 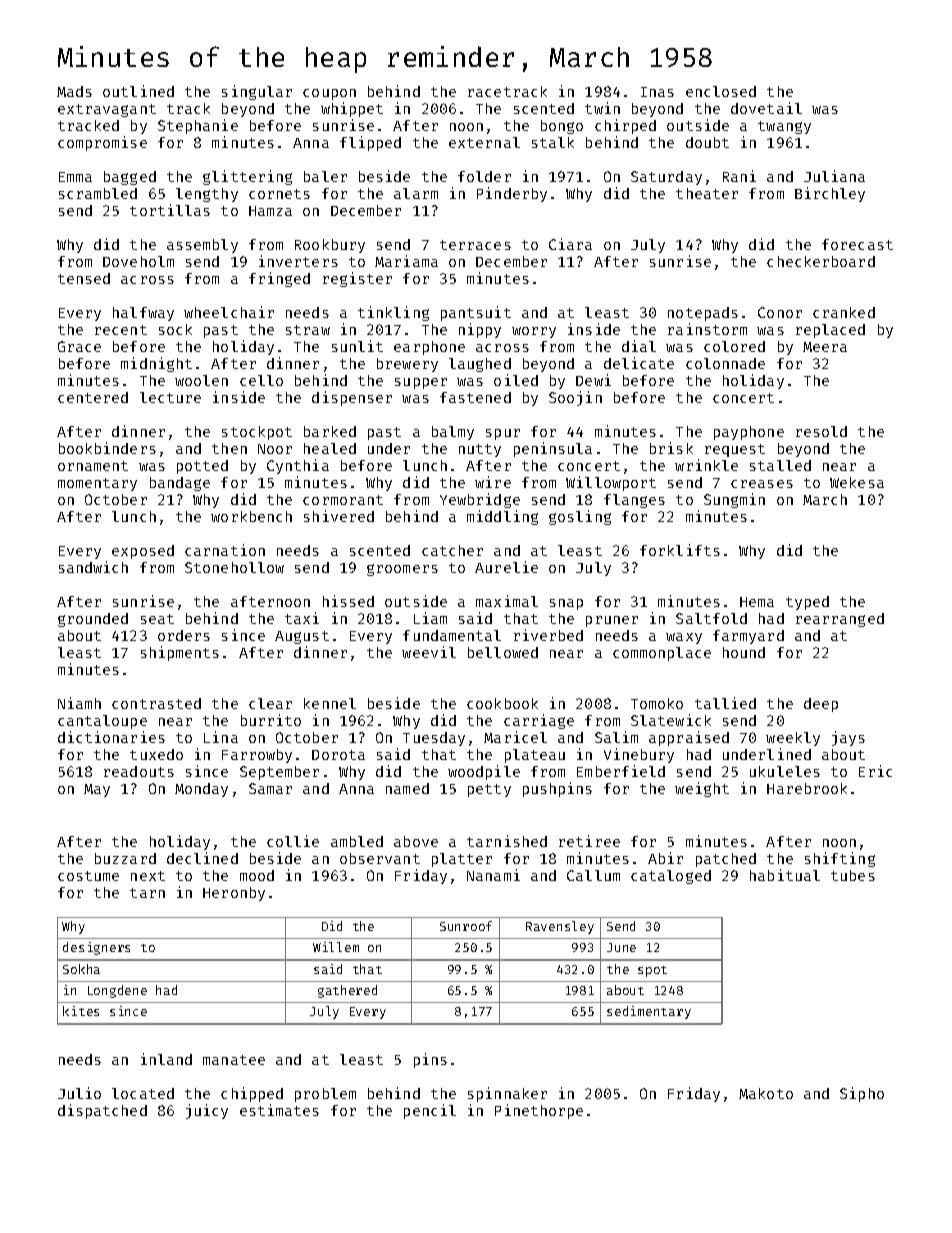 What do you see at coordinates (703, 314) in the page?
I see `notepads` at bounding box center [703, 314].
